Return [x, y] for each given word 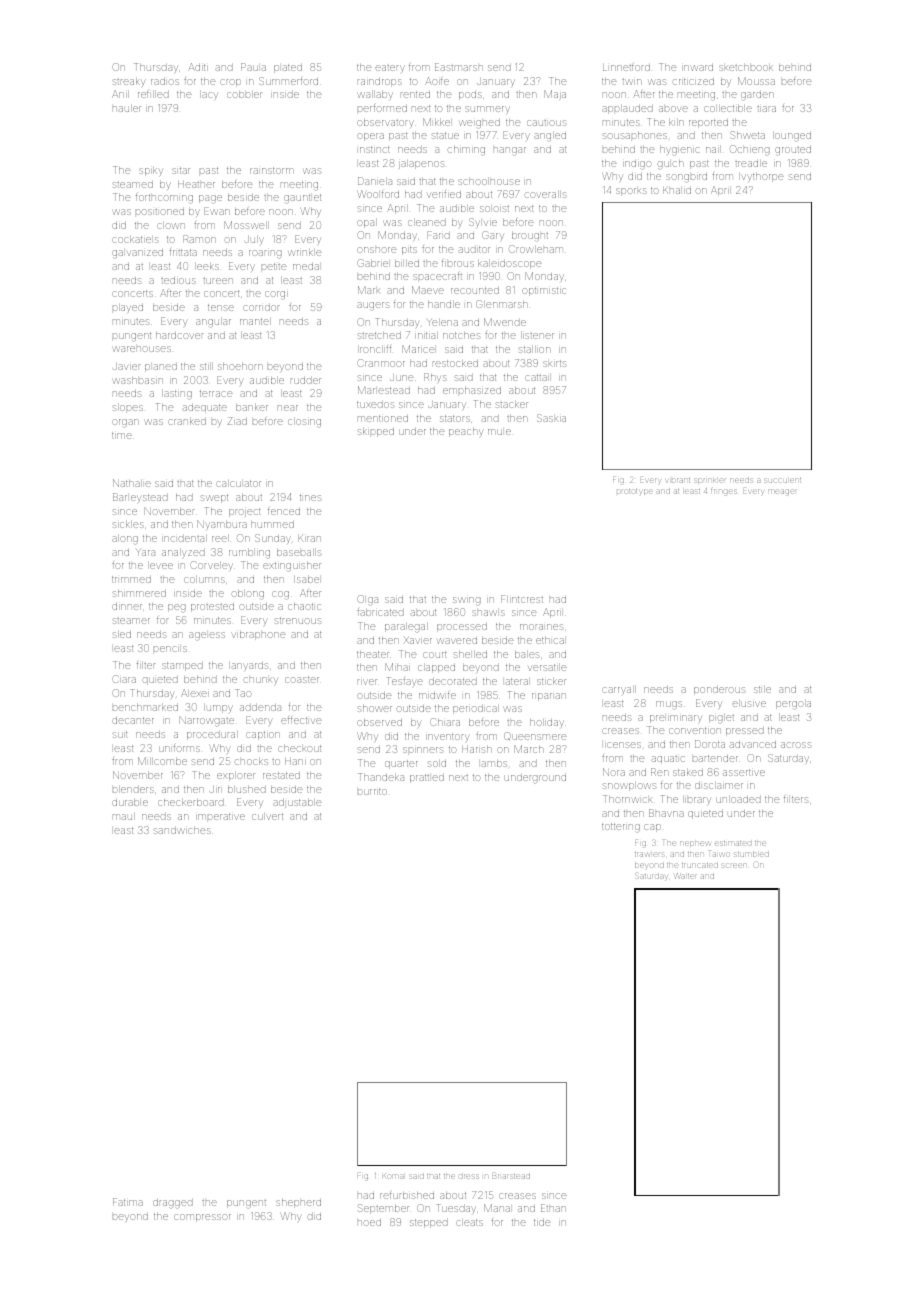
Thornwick [627, 799]
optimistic [544, 291]
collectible [728, 108]
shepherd [298, 1203]
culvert [267, 816]
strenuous [297, 620]
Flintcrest [522, 599]
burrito [372, 791]
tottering [621, 827]
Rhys [435, 378]
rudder [306, 380]
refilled [153, 94]
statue [445, 135]
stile [762, 689]
